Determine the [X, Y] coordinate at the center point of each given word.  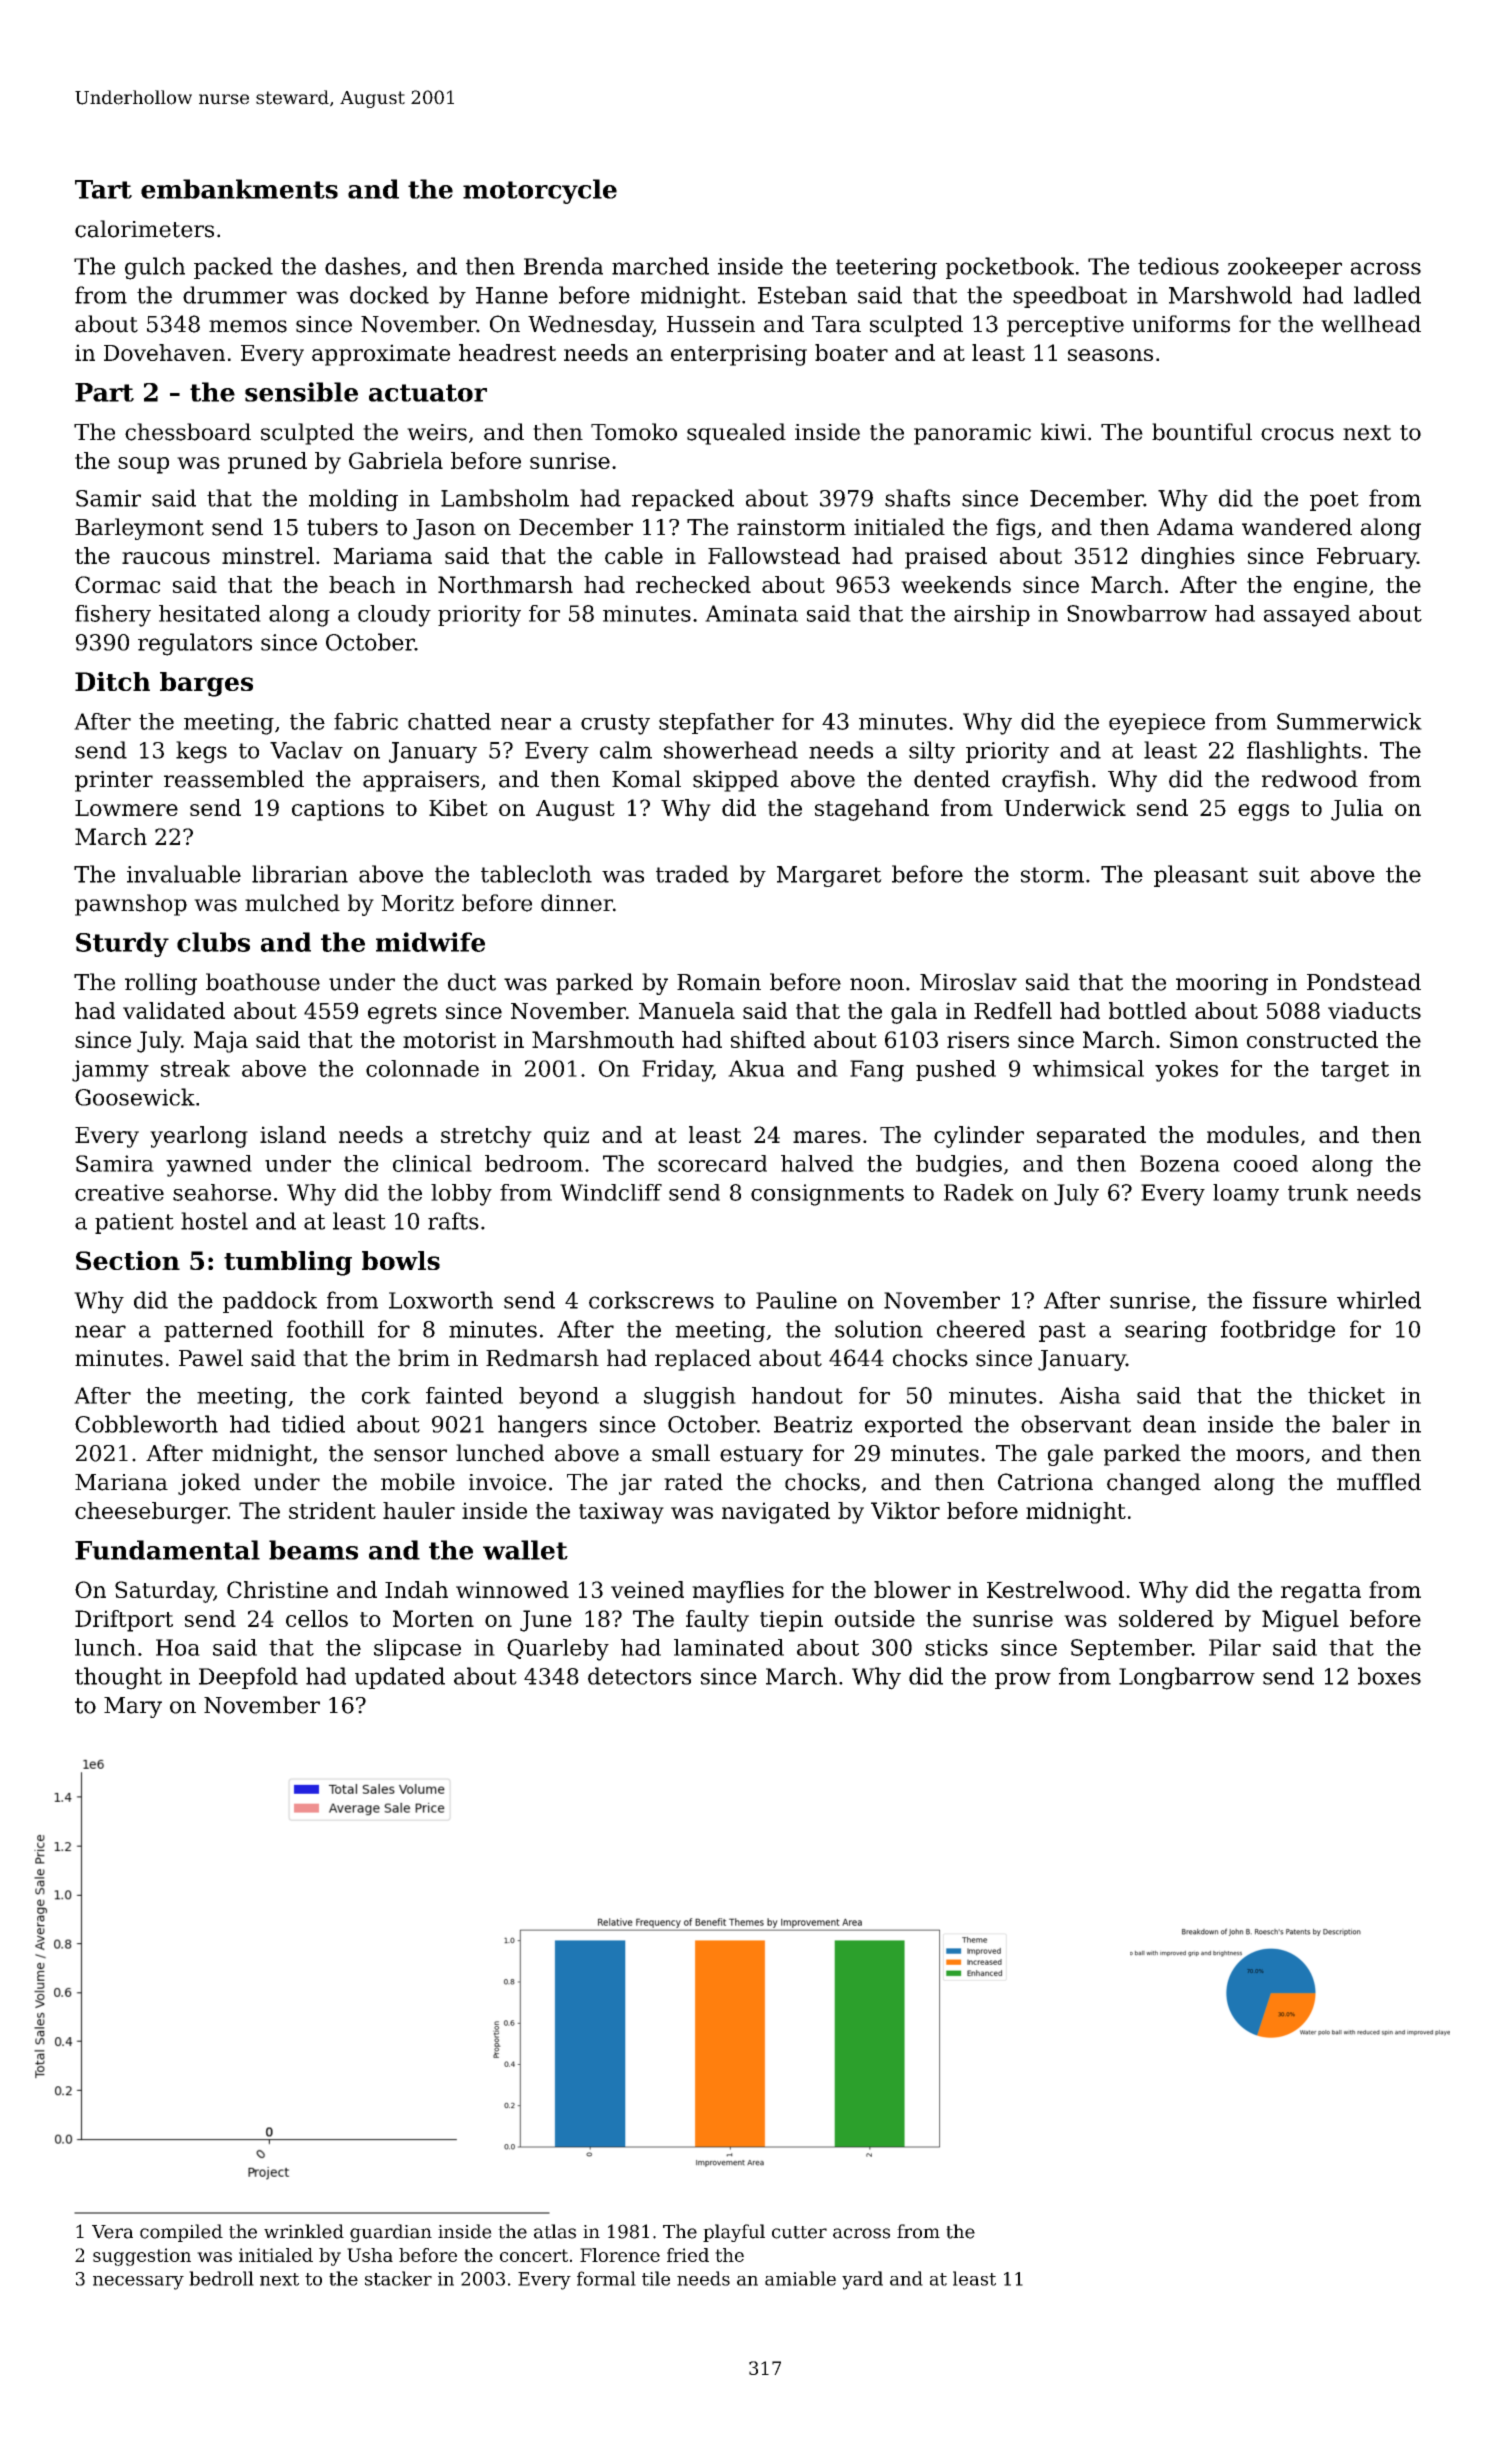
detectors [639, 1676]
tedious [1178, 266]
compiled [181, 2233]
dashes [363, 266]
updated [400, 1678]
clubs [213, 942]
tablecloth [536, 874]
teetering [886, 269]
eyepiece [1157, 724]
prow [1023, 1680]
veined [647, 1589]
